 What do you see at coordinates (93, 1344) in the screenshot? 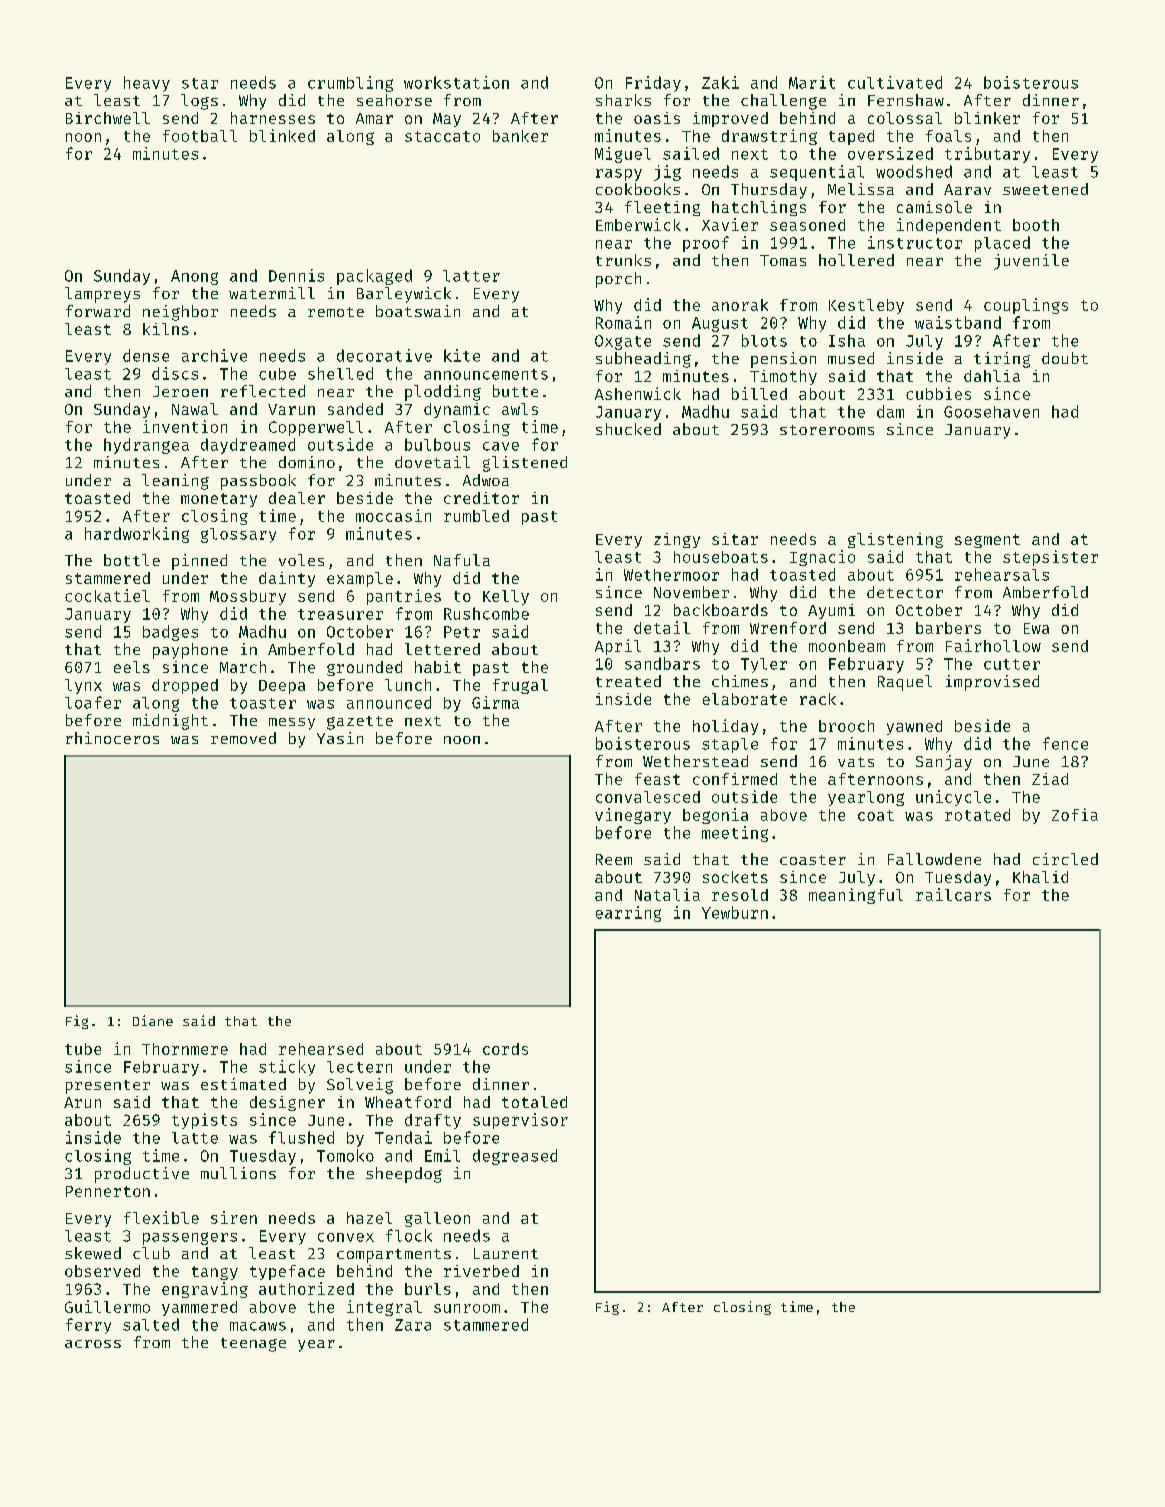
I see `across` at bounding box center [93, 1344].
